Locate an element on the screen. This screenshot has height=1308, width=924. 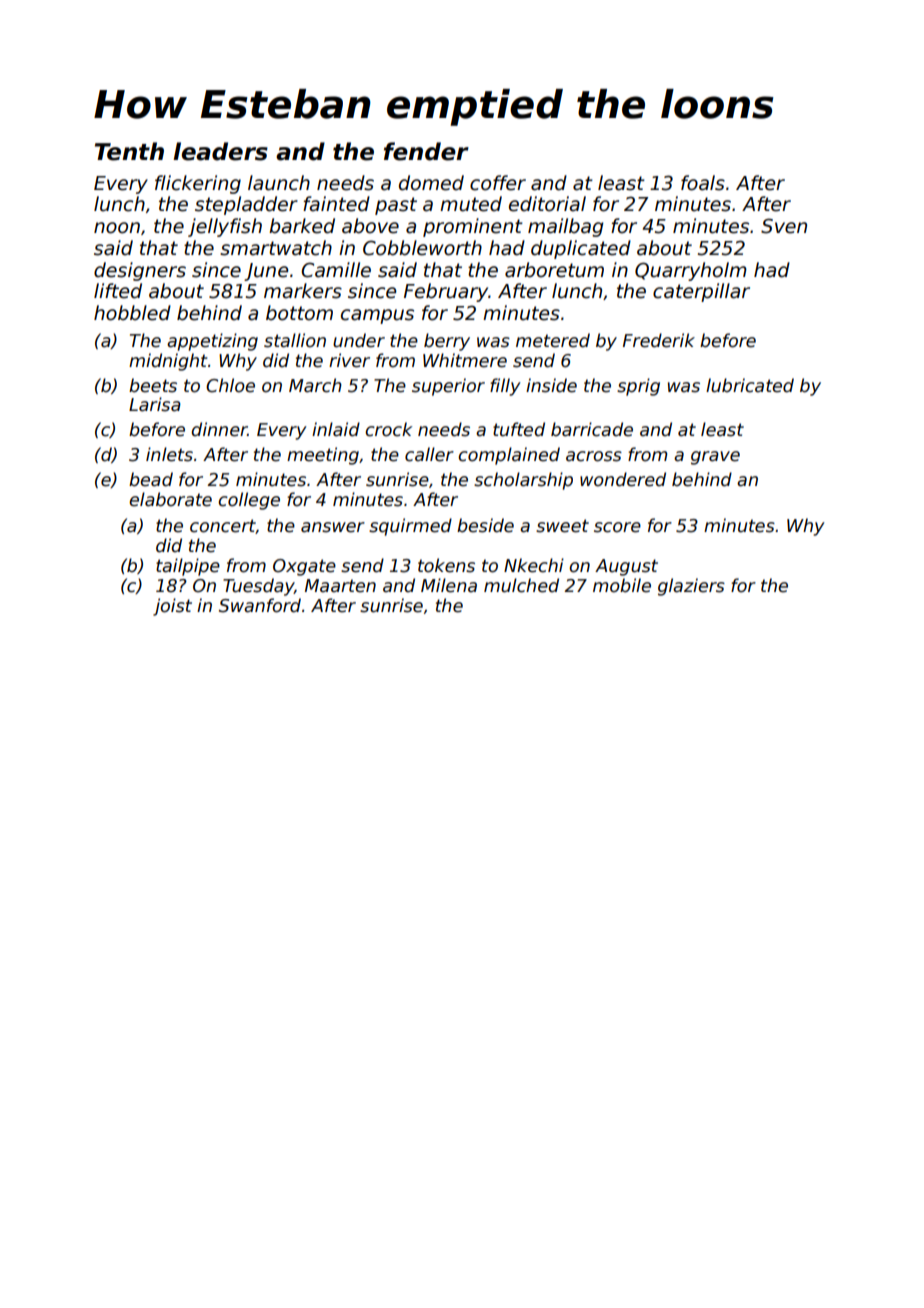
fender is located at coordinates (426, 151).
